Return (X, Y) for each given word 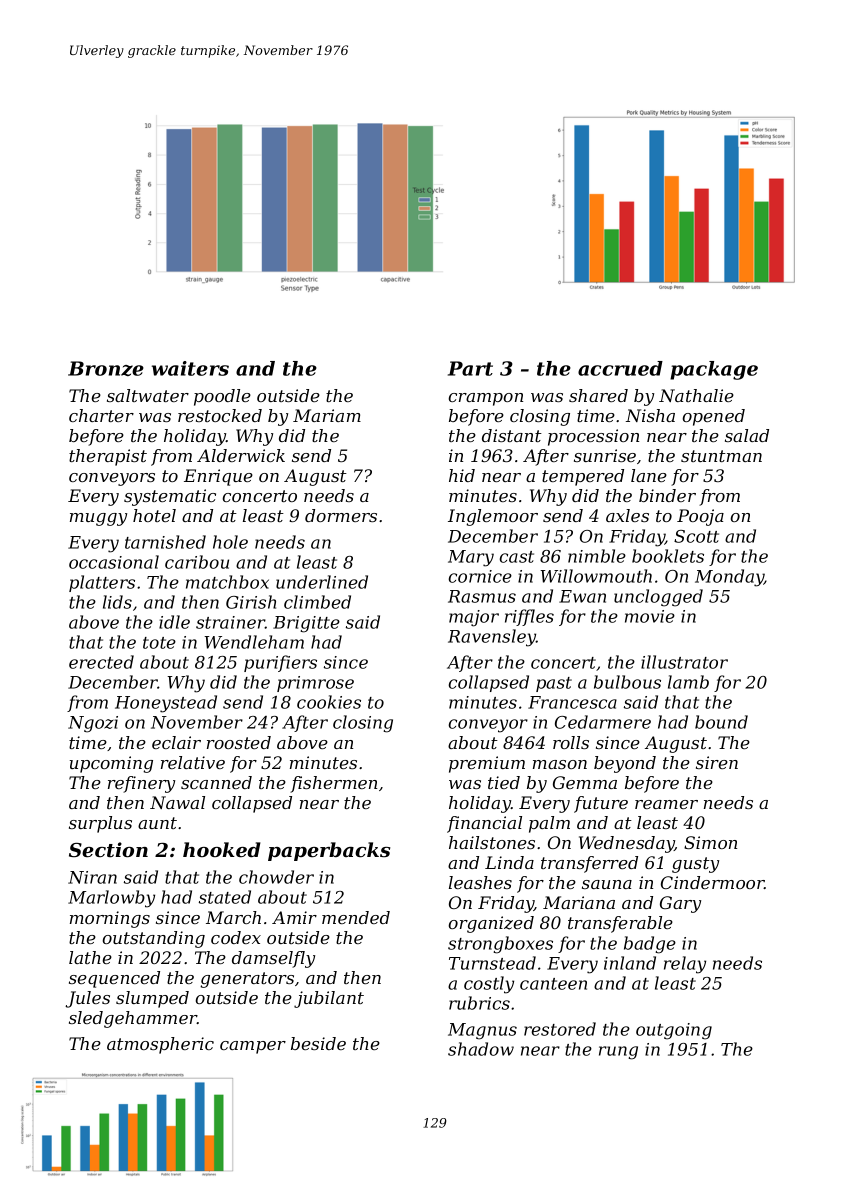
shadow (481, 1049)
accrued (620, 368)
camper (253, 1047)
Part (470, 368)
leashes (480, 882)
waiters (190, 368)
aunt (157, 823)
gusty (695, 865)
